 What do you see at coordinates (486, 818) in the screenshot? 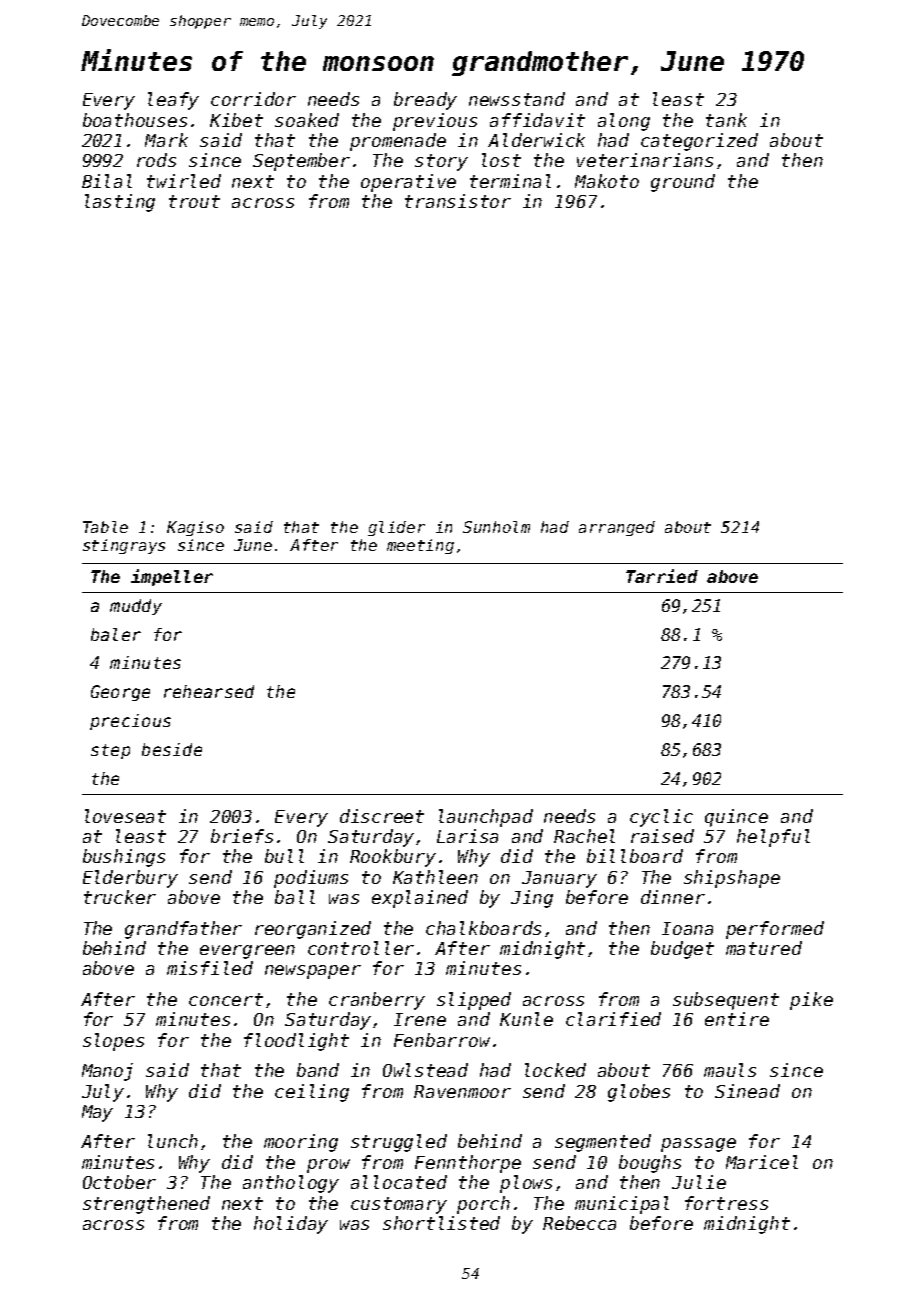
I see `launchpad` at bounding box center [486, 818].
